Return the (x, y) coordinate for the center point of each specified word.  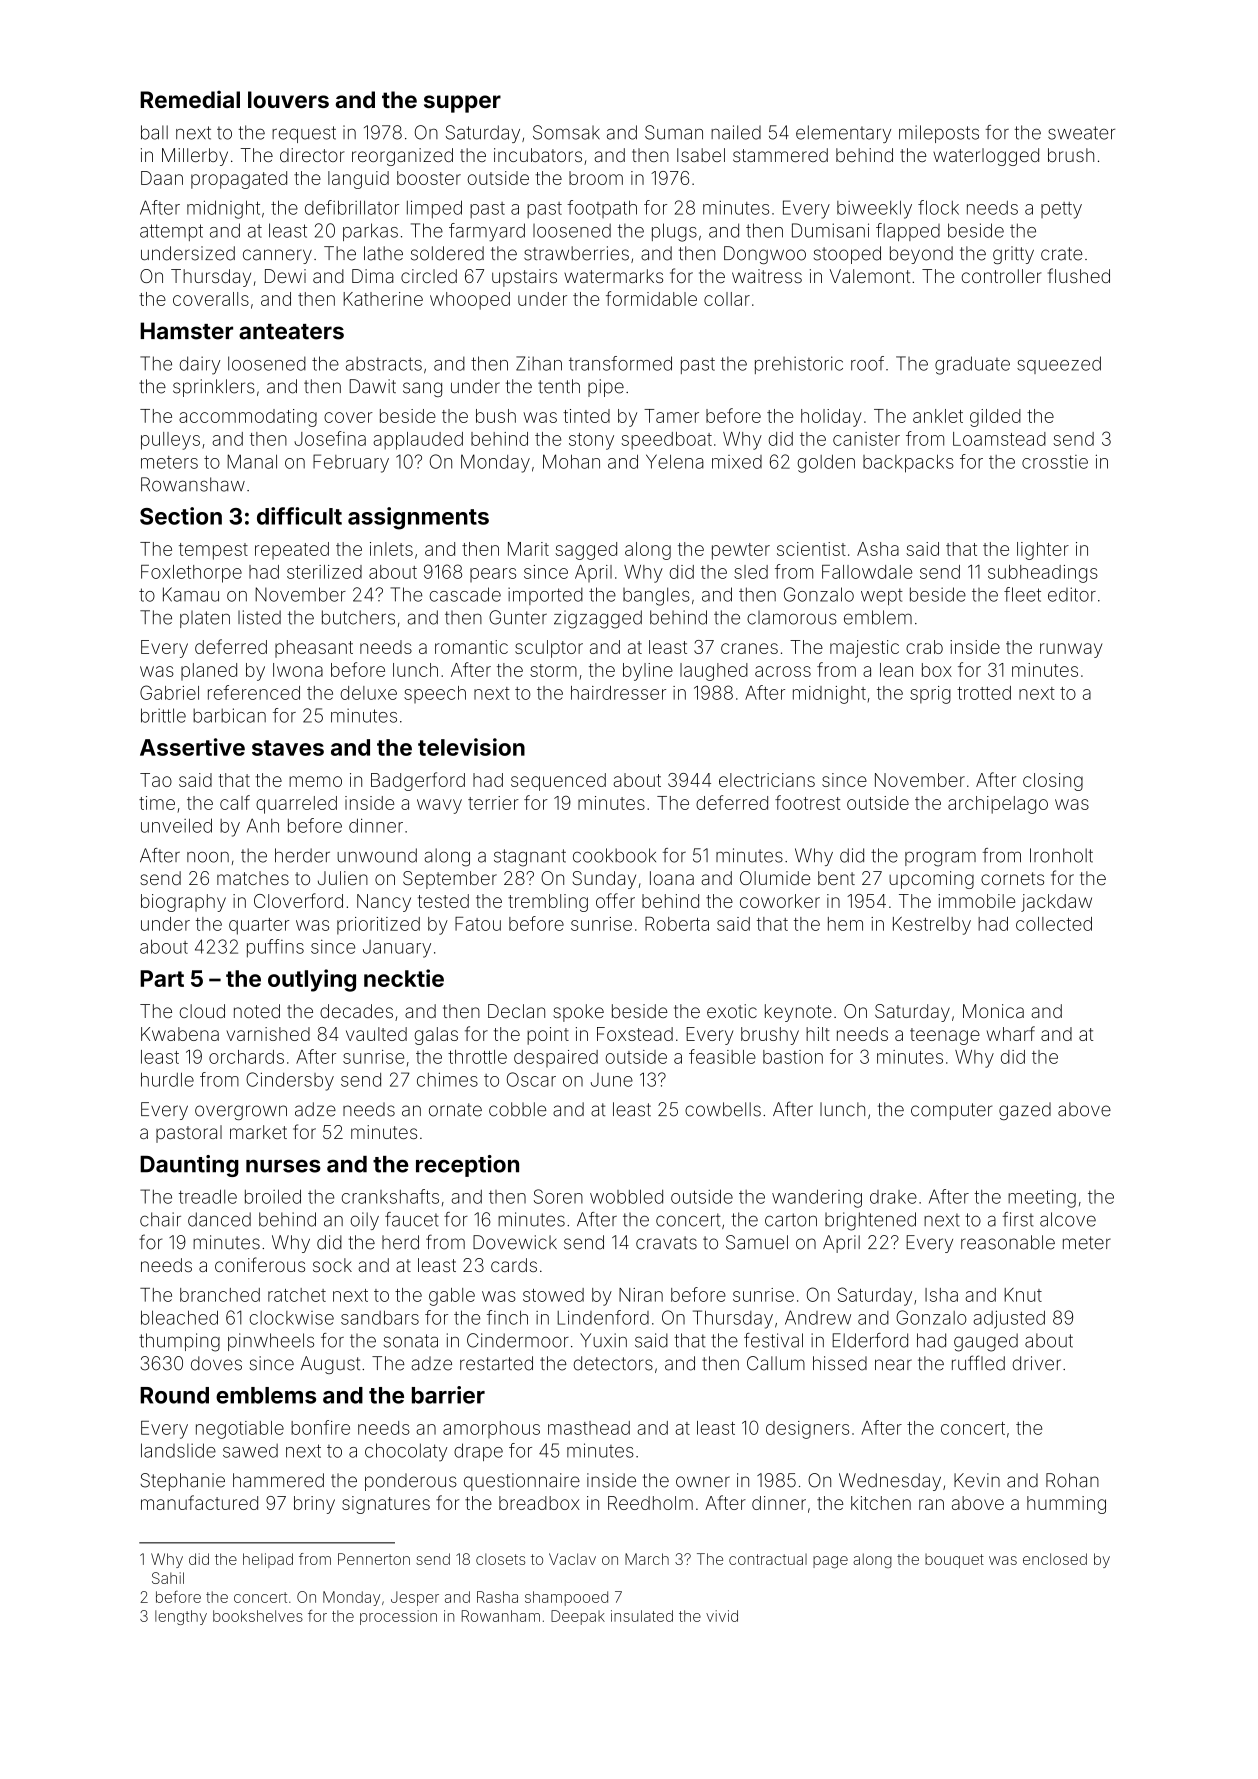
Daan (162, 178)
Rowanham (501, 1616)
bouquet (954, 1561)
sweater (1081, 133)
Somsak (566, 132)
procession (398, 1617)
